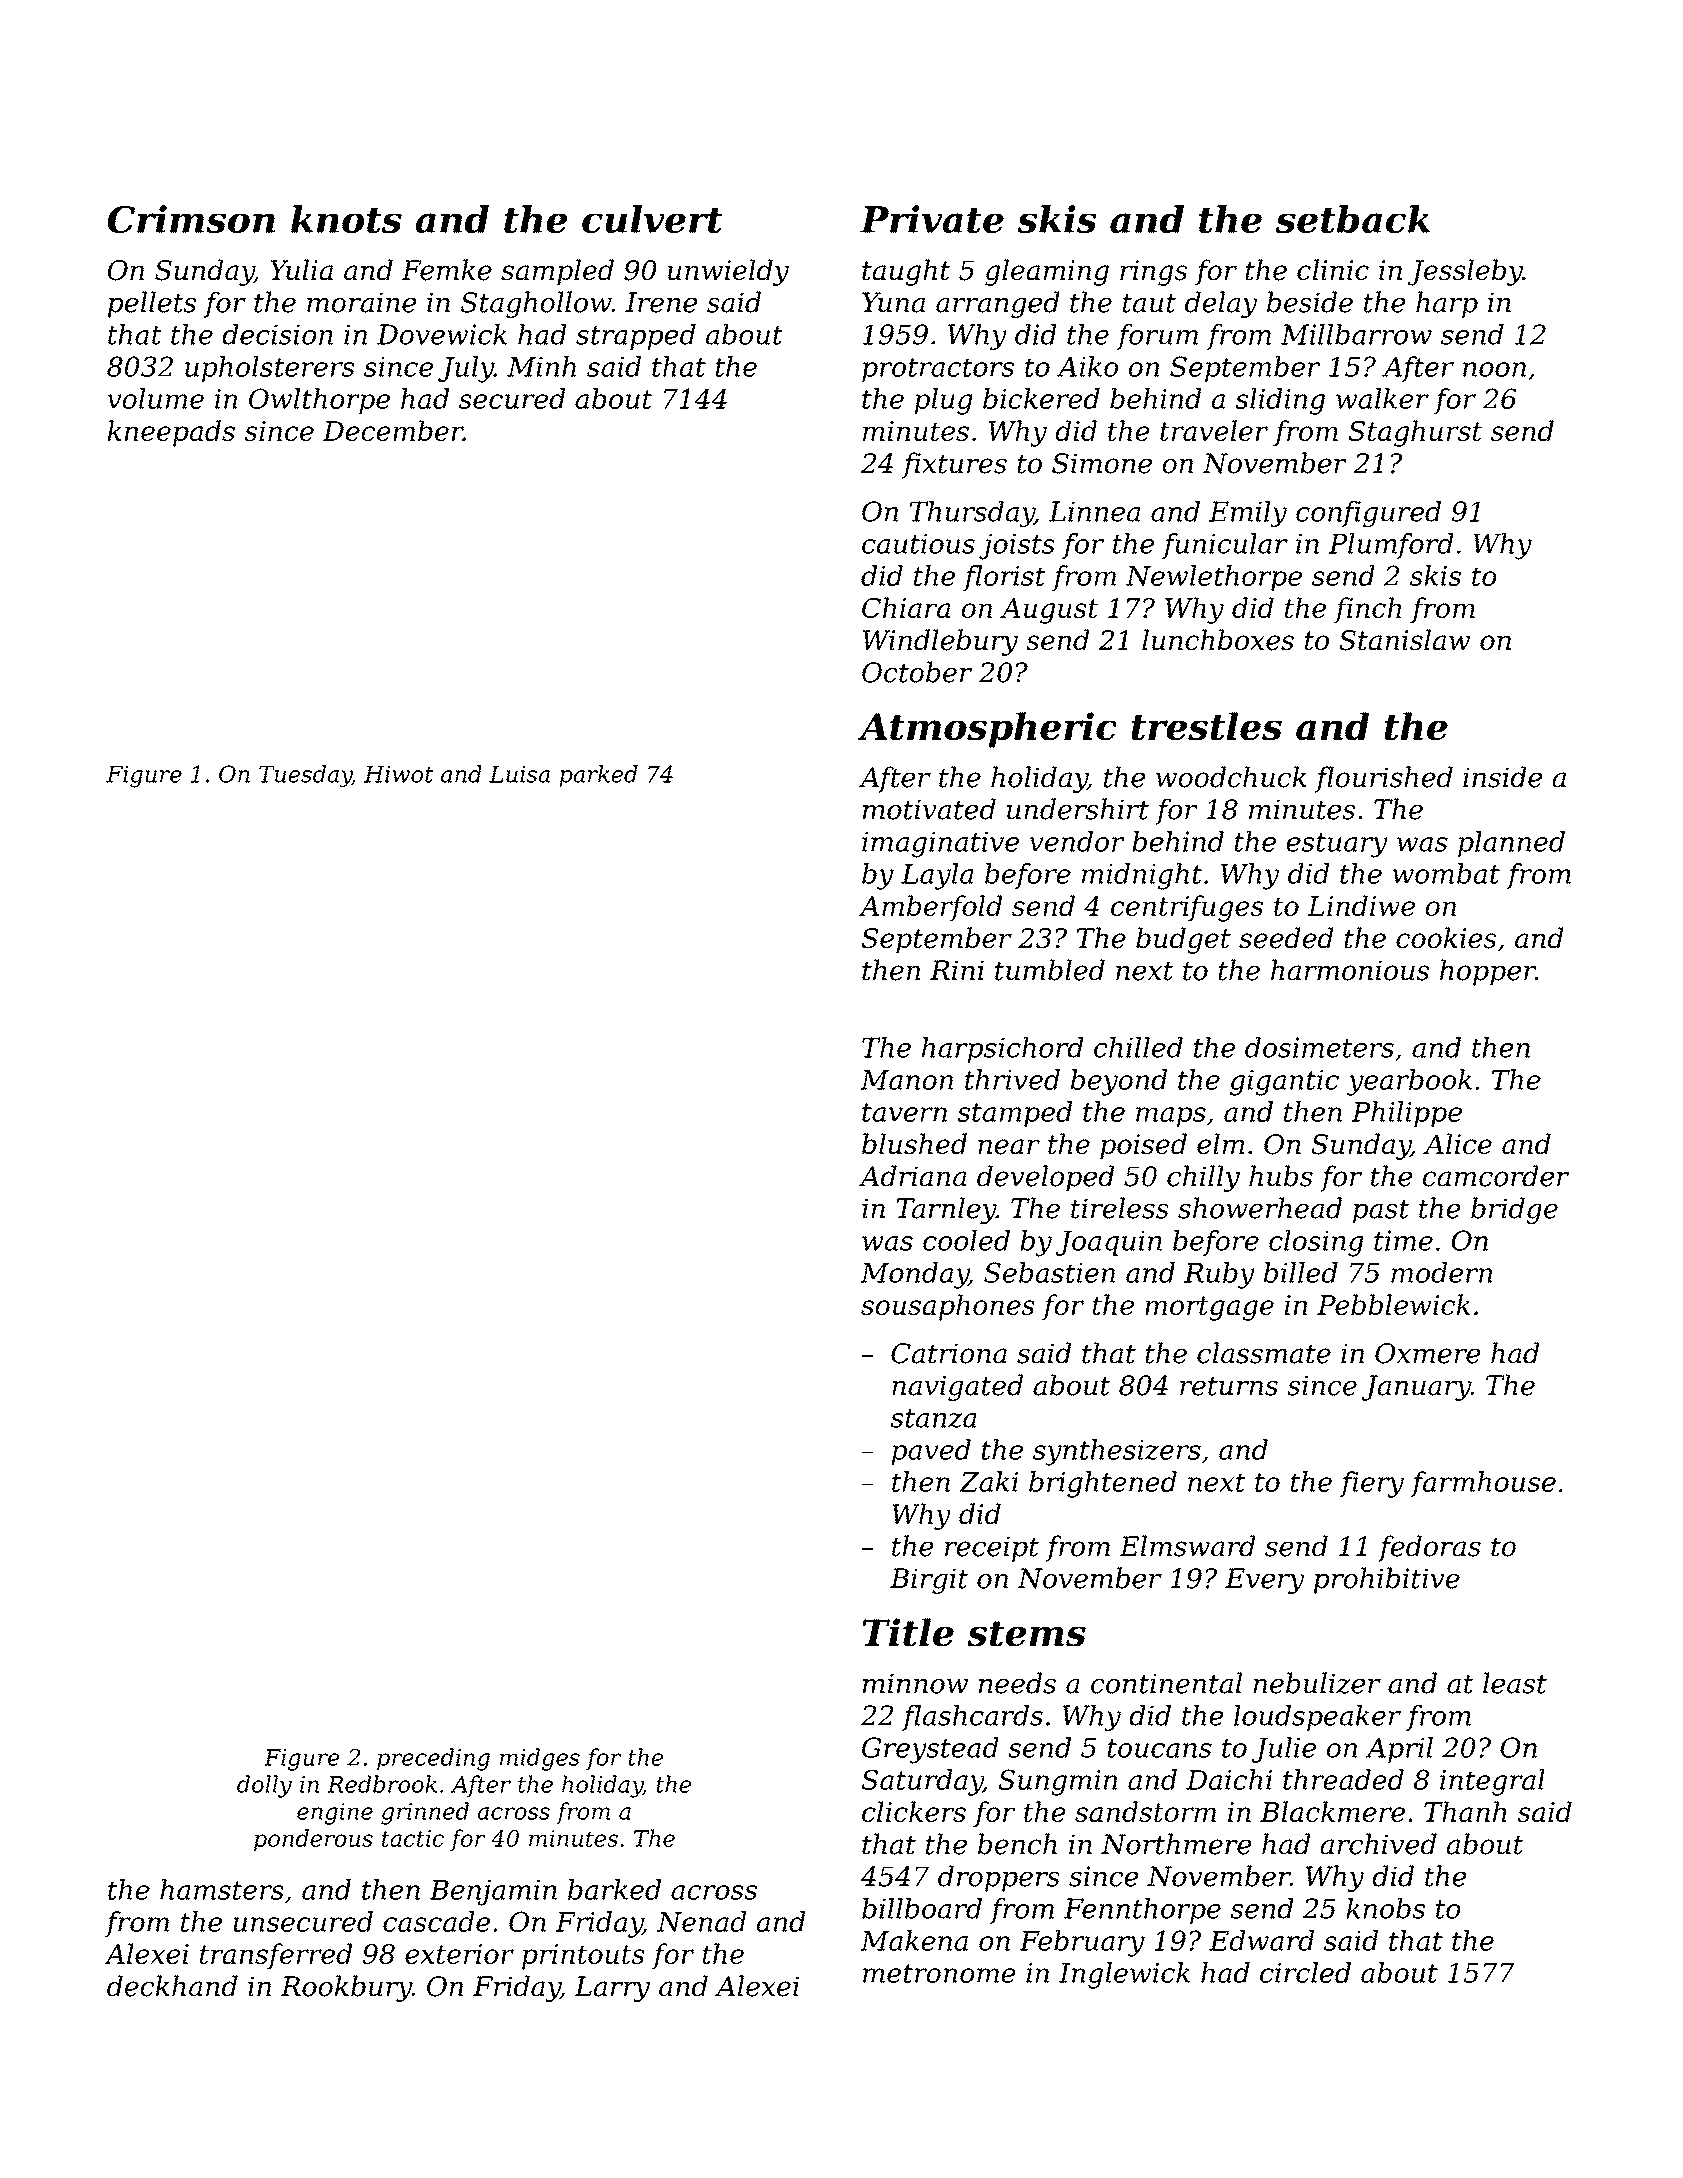 The width and height of the screenshot is (1683, 2178). What do you see at coordinates (172, 1986) in the screenshot?
I see `deckhand` at bounding box center [172, 1986].
